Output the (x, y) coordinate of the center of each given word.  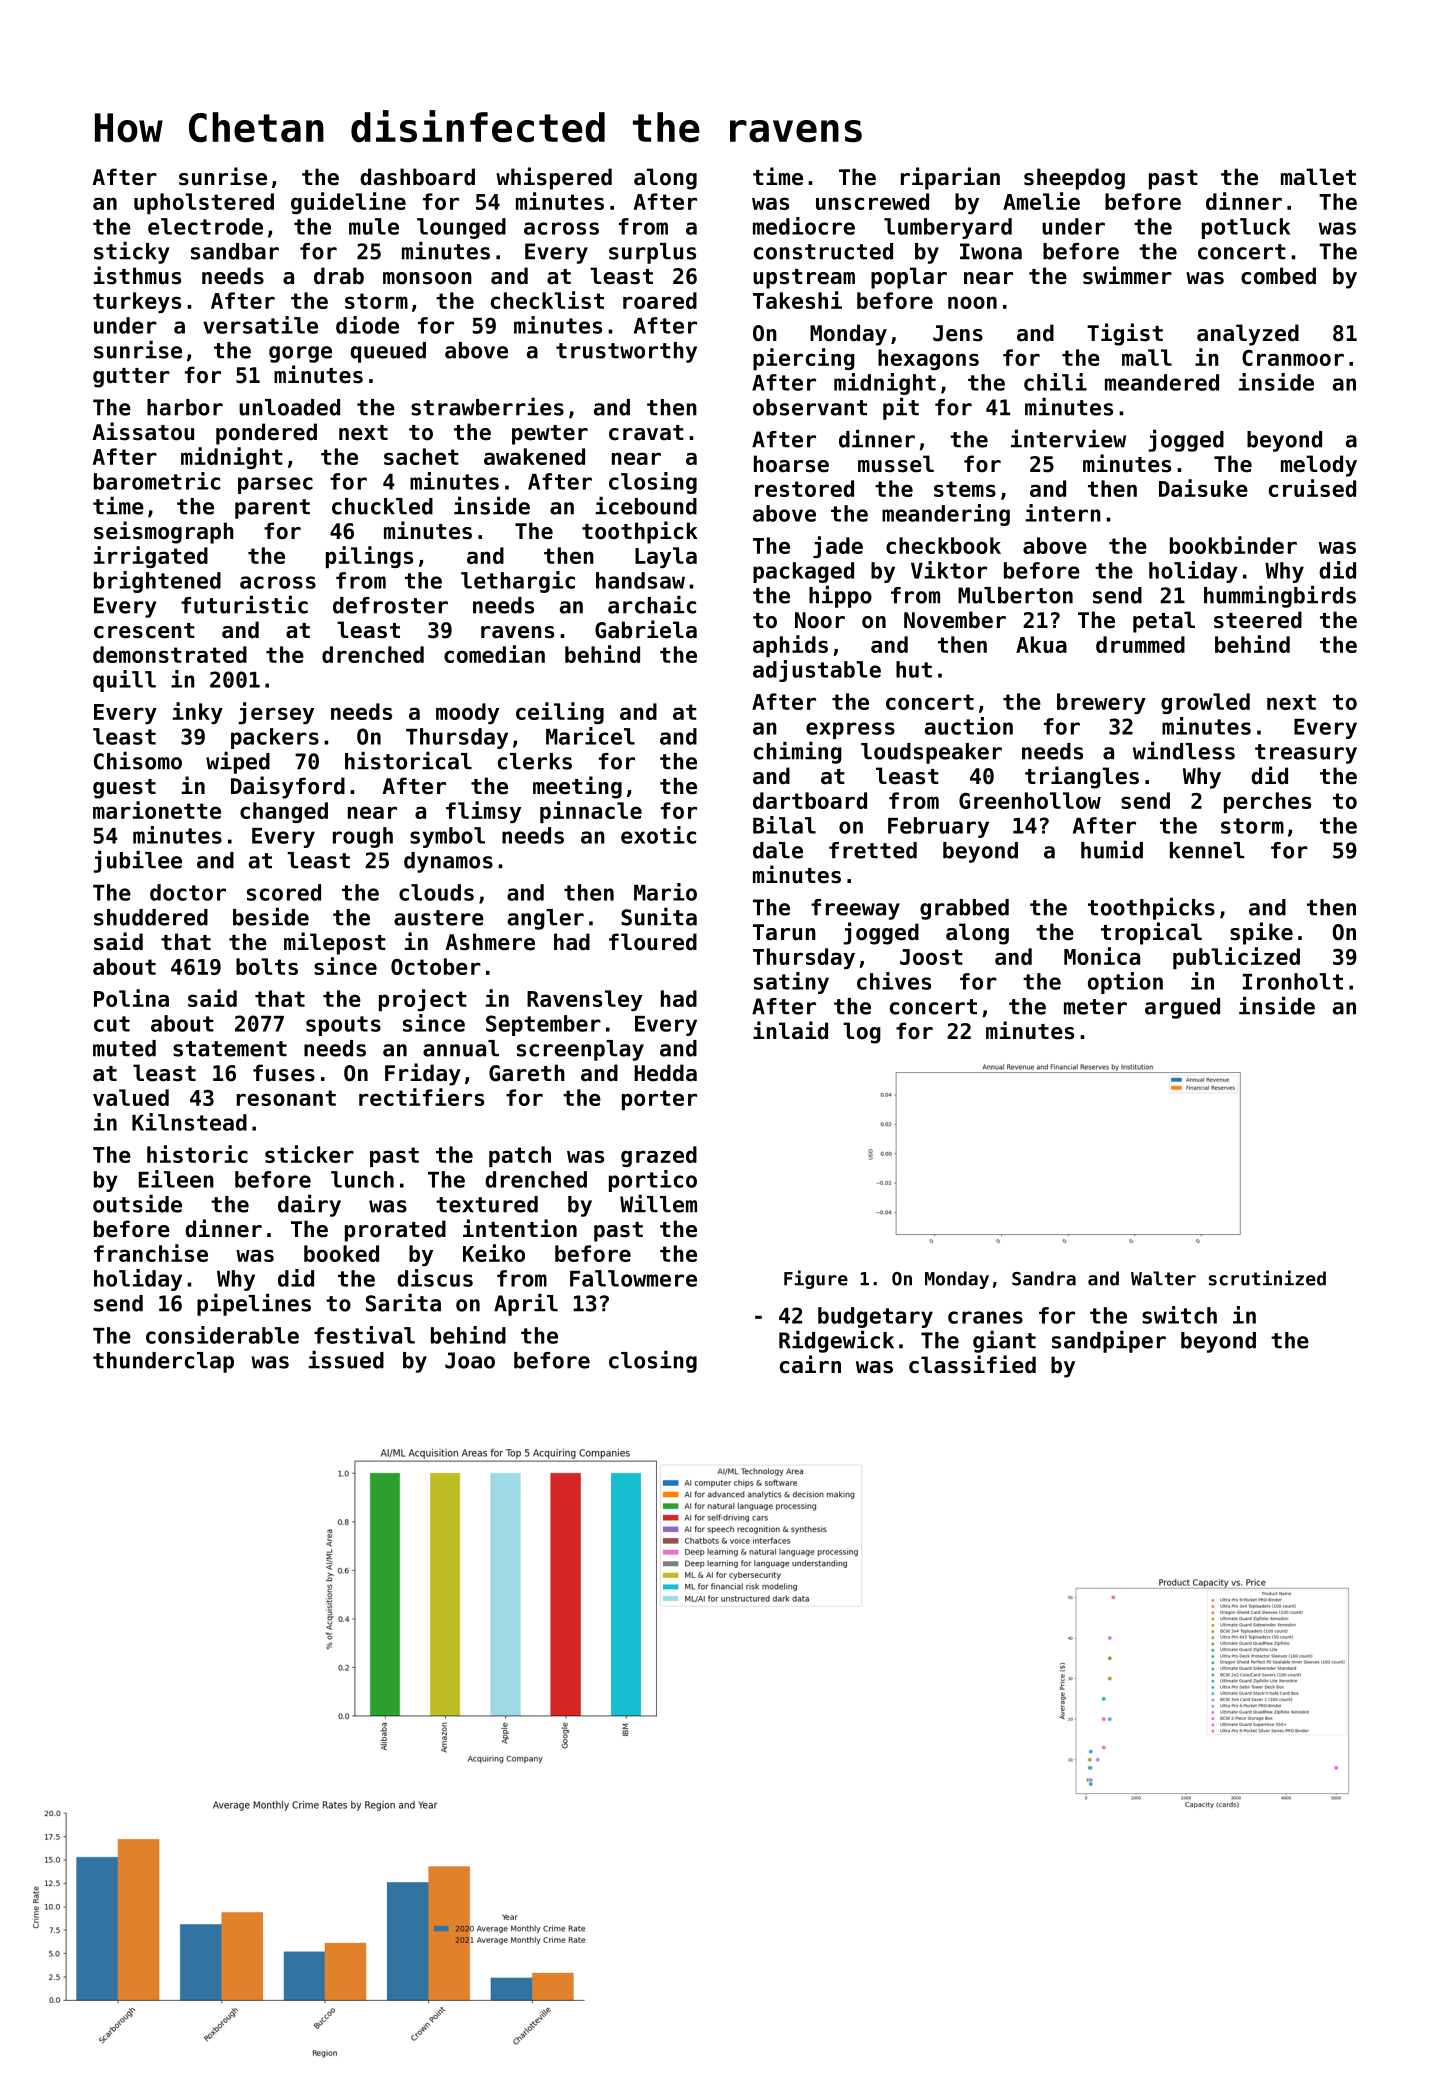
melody (1319, 466)
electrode (205, 226)
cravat (646, 433)
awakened (534, 456)
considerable (222, 1335)
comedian (494, 654)
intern (1063, 513)
